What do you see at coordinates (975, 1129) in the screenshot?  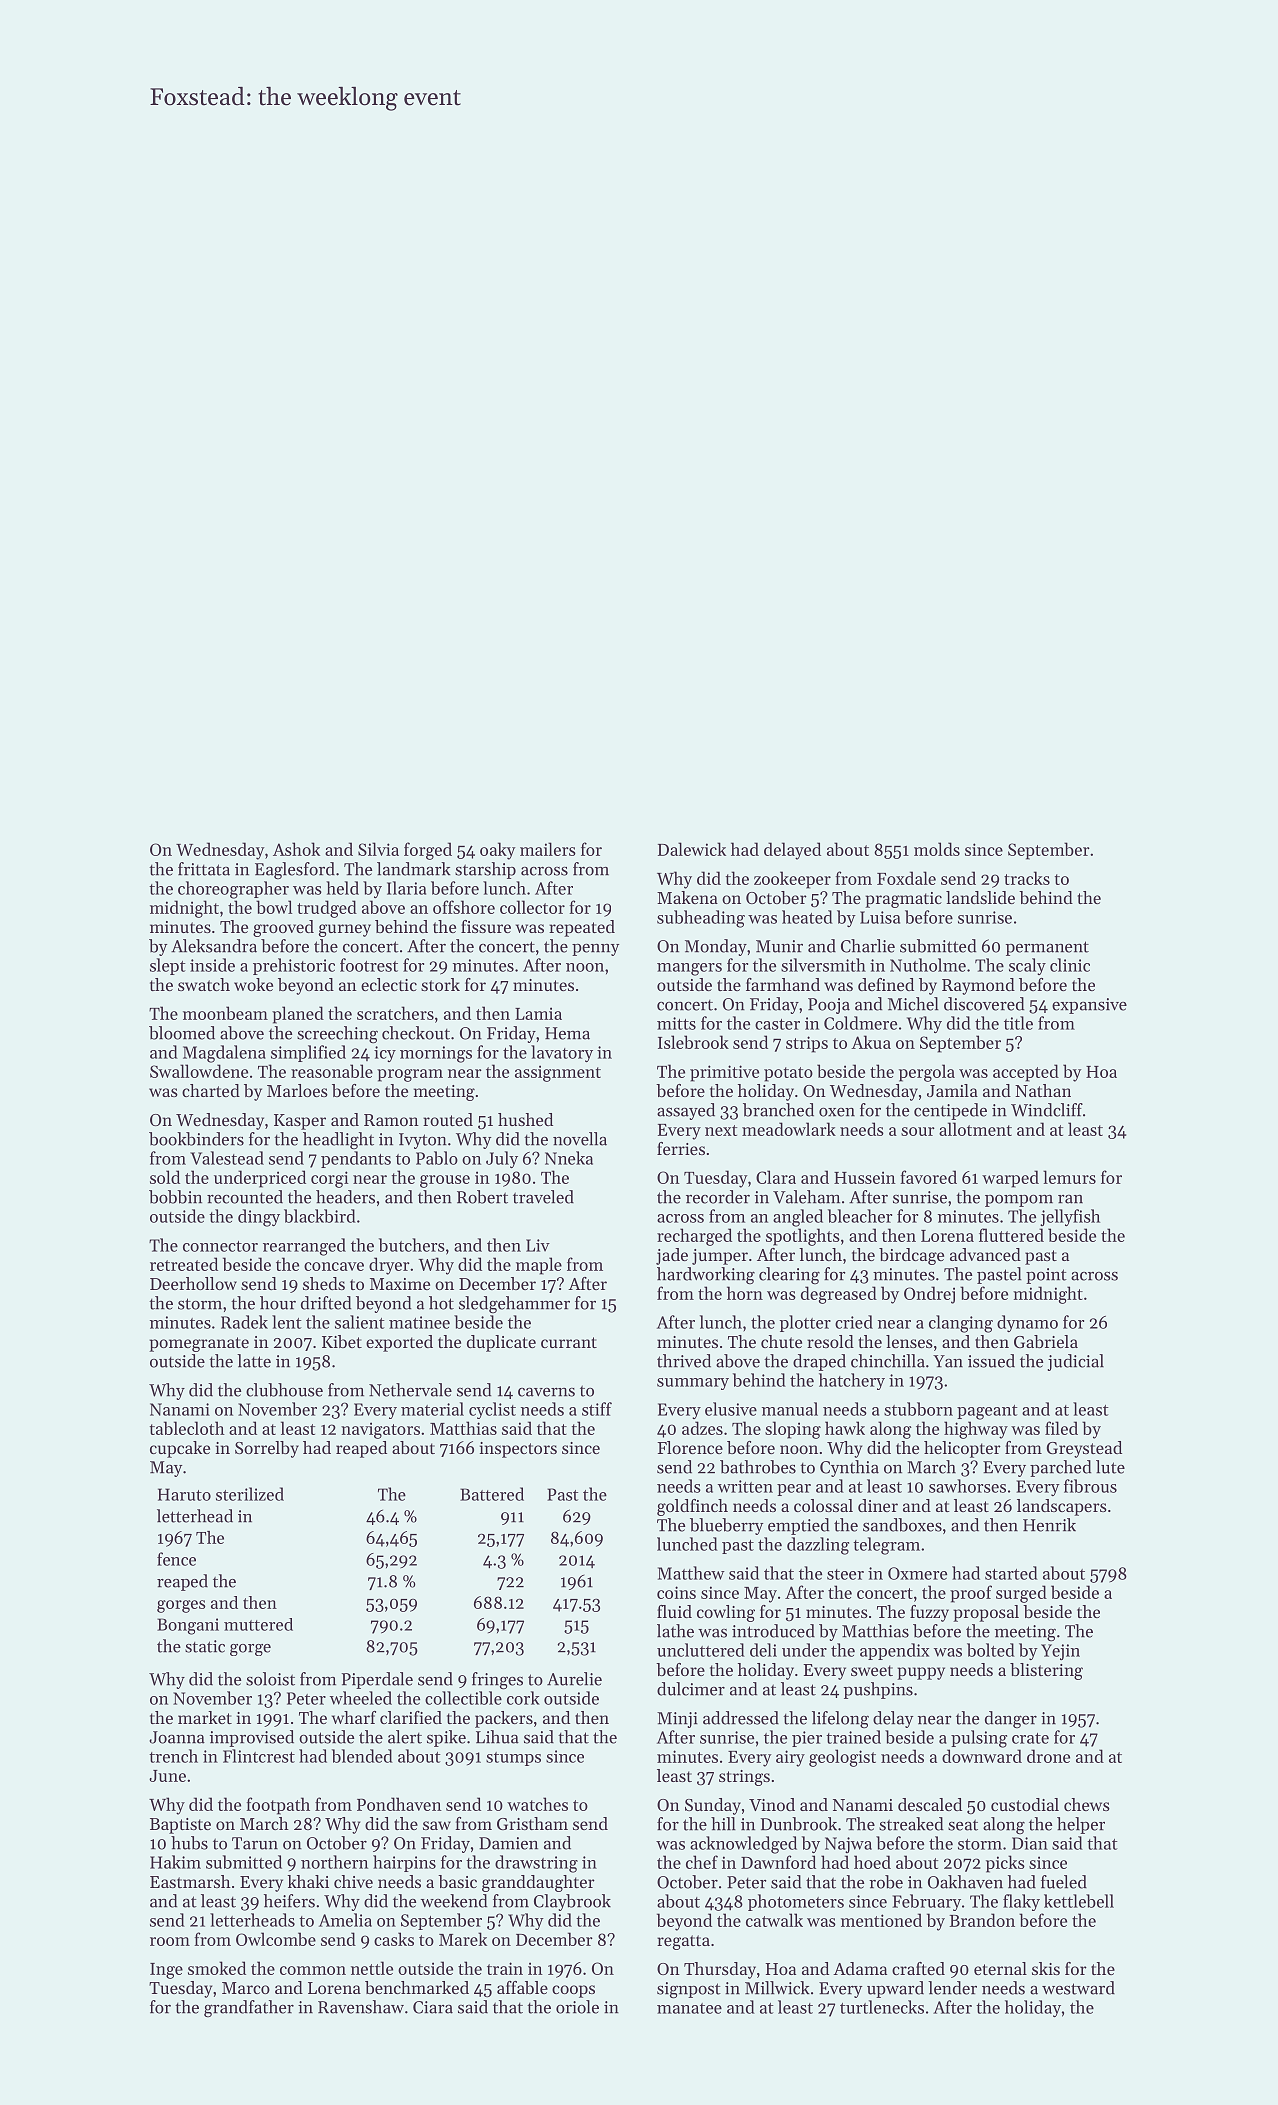 I see `allotment` at bounding box center [975, 1129].
